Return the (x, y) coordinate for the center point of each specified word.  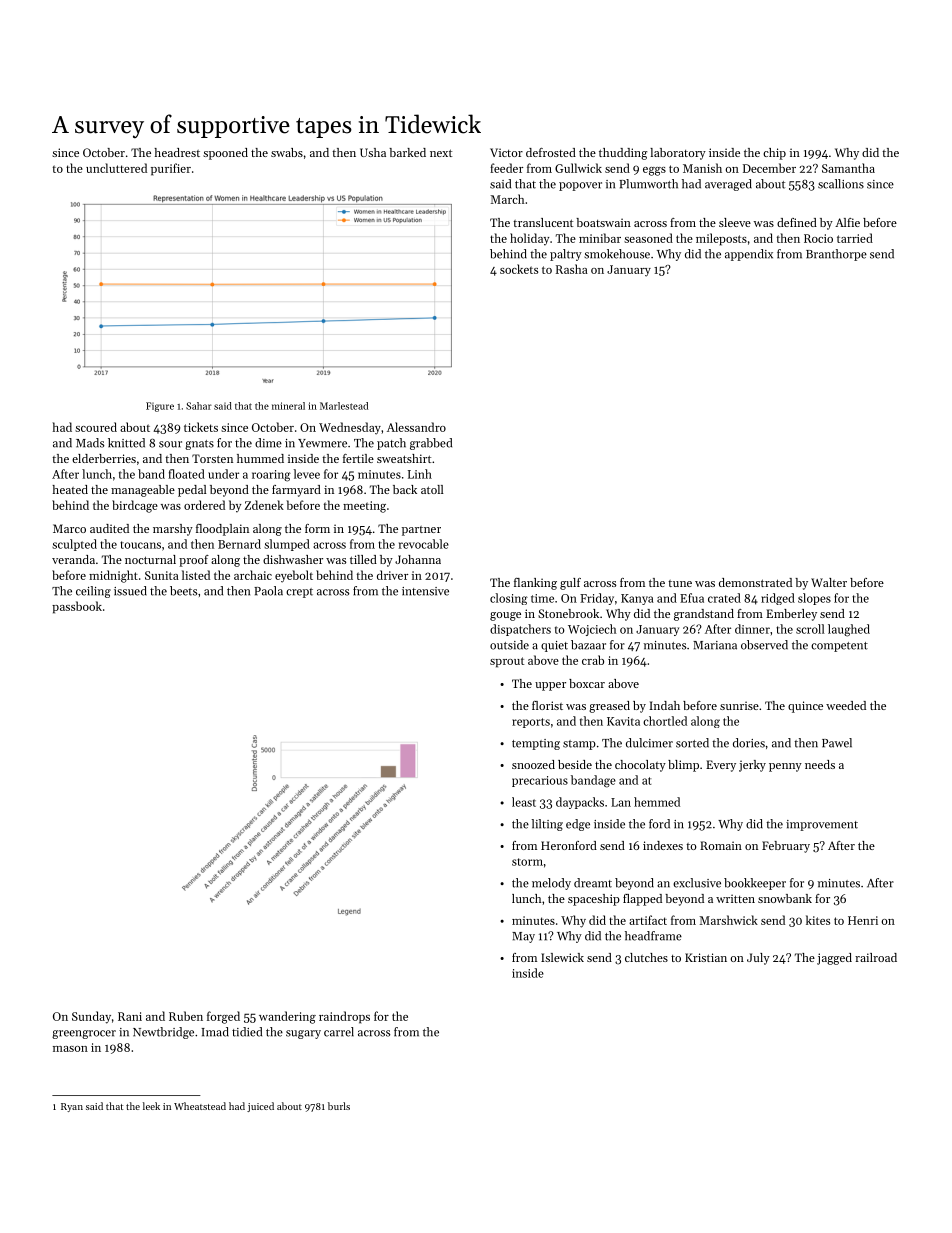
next (441, 153)
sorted (692, 743)
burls (339, 1106)
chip (774, 154)
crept (299, 593)
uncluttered (116, 168)
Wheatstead (200, 1106)
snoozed (533, 764)
